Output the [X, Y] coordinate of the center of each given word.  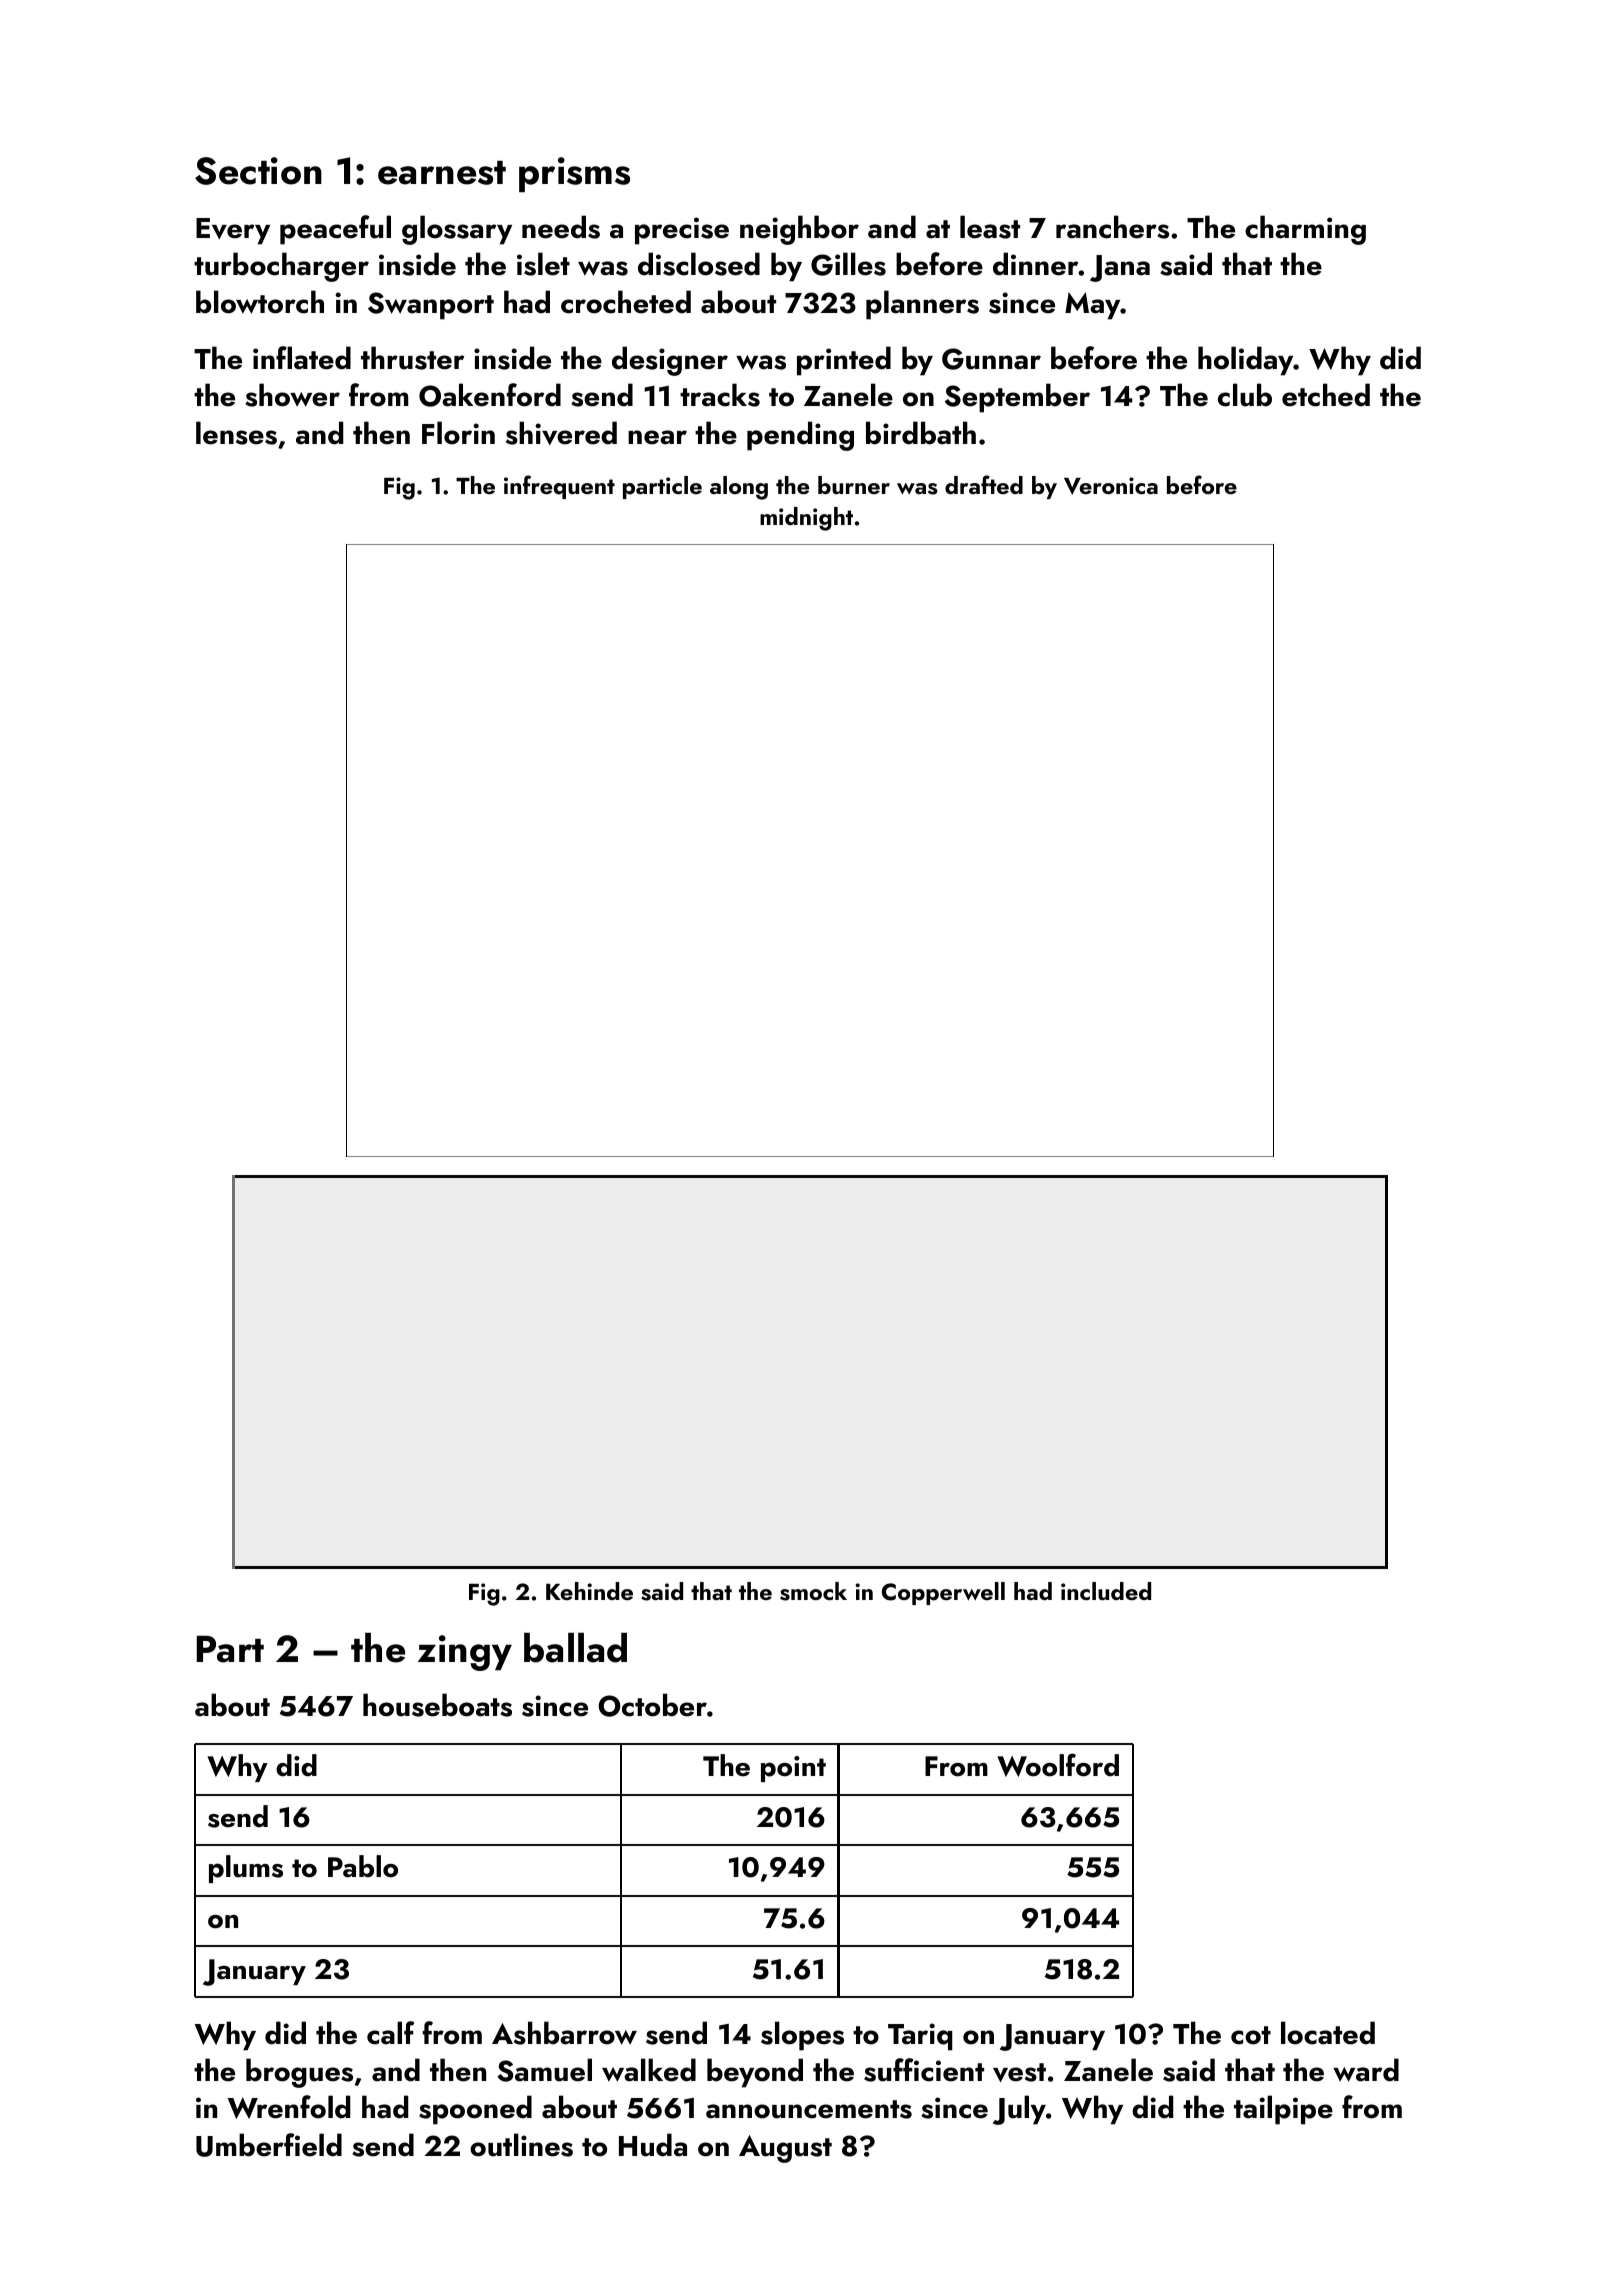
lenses [236, 433]
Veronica [1111, 486]
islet [543, 264]
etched [1326, 395]
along [739, 488]
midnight [806, 519]
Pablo [363, 1866]
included [1106, 1591]
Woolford [1058, 1765]
